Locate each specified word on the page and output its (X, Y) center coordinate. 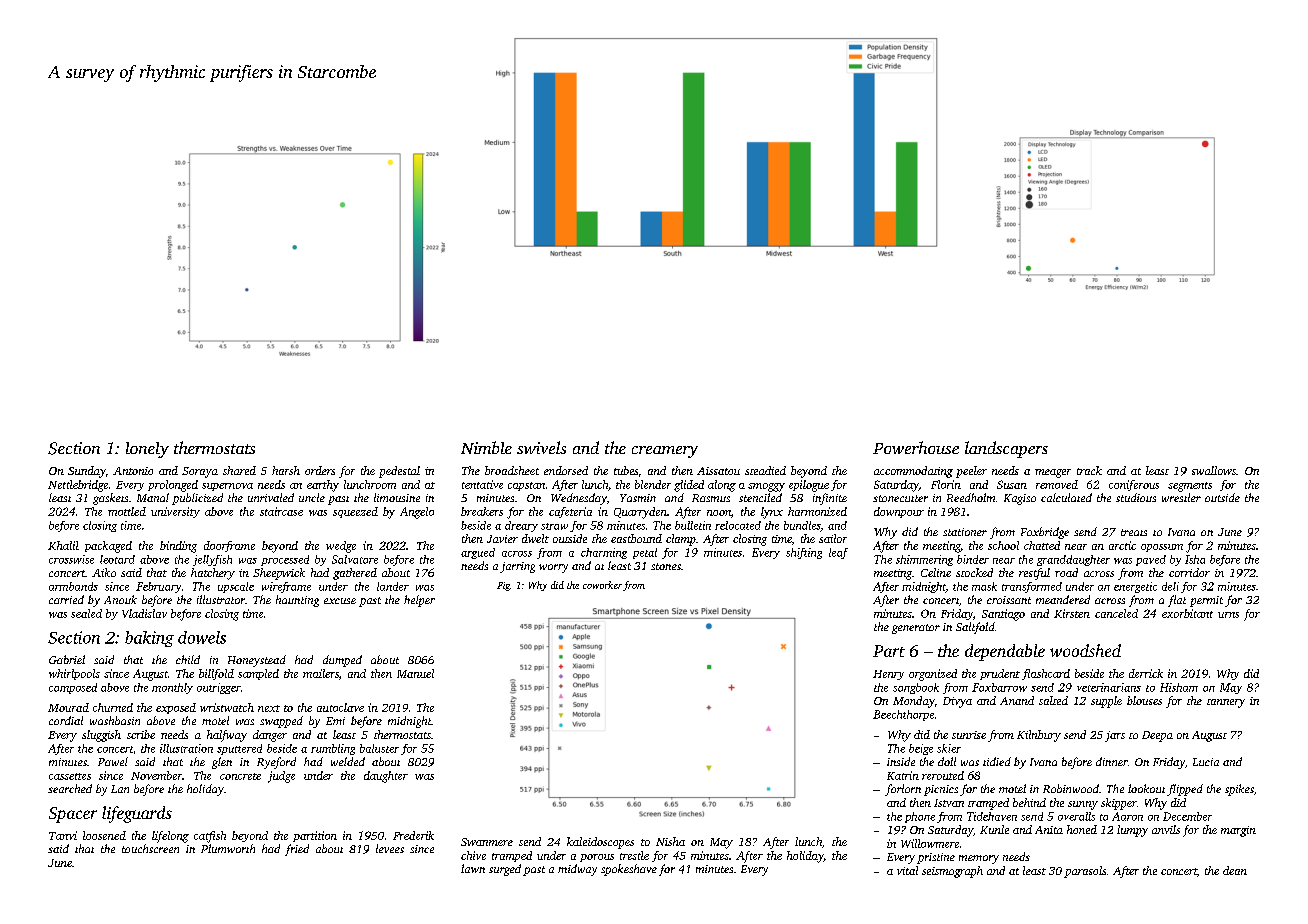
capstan (526, 486)
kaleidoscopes (600, 843)
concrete (240, 776)
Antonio (133, 471)
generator (916, 629)
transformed (1032, 587)
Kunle (994, 829)
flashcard (1046, 674)
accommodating (913, 472)
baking (149, 639)
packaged (108, 547)
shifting (804, 553)
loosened (104, 835)
